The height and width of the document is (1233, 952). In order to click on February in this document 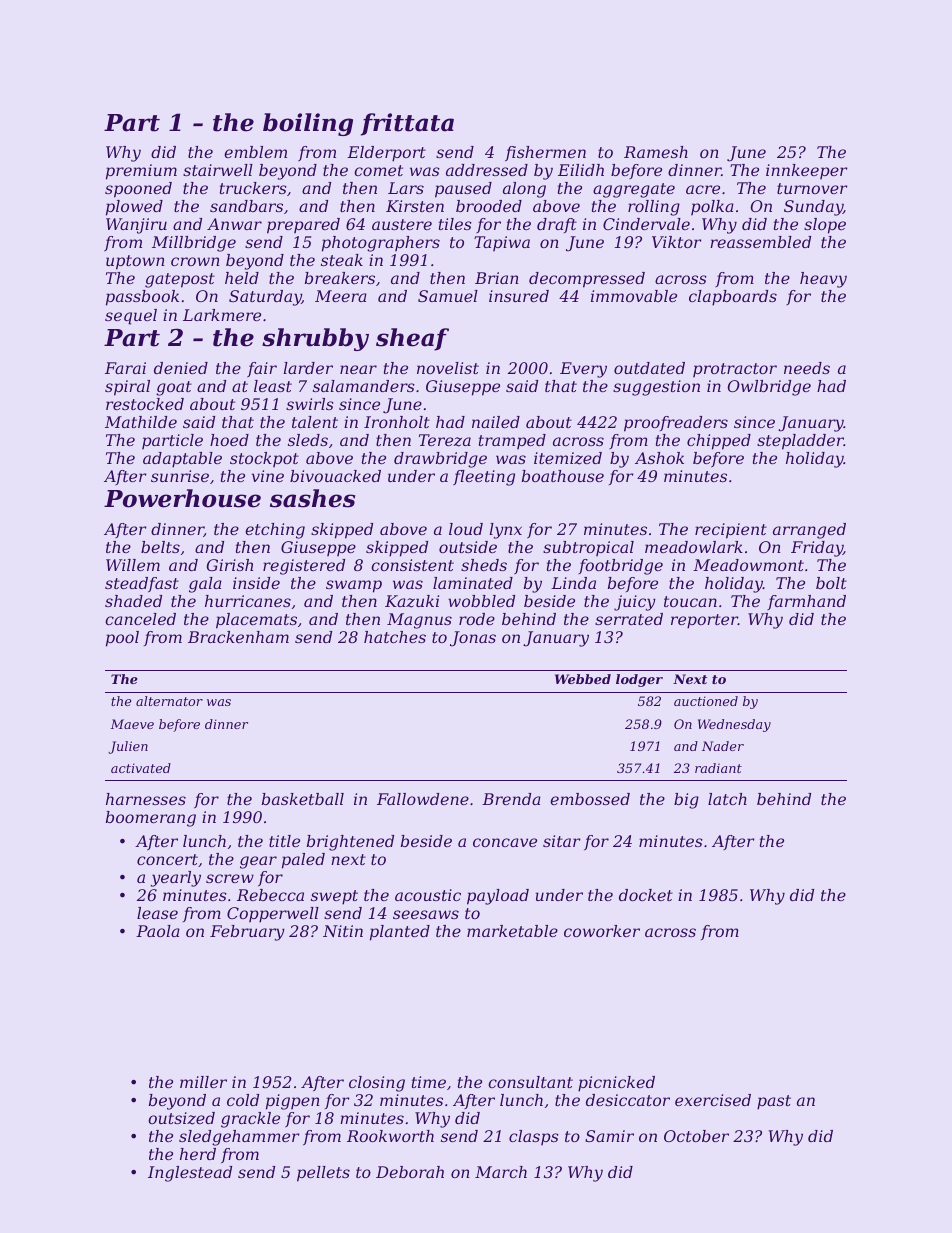, I will do `click(247, 933)`.
